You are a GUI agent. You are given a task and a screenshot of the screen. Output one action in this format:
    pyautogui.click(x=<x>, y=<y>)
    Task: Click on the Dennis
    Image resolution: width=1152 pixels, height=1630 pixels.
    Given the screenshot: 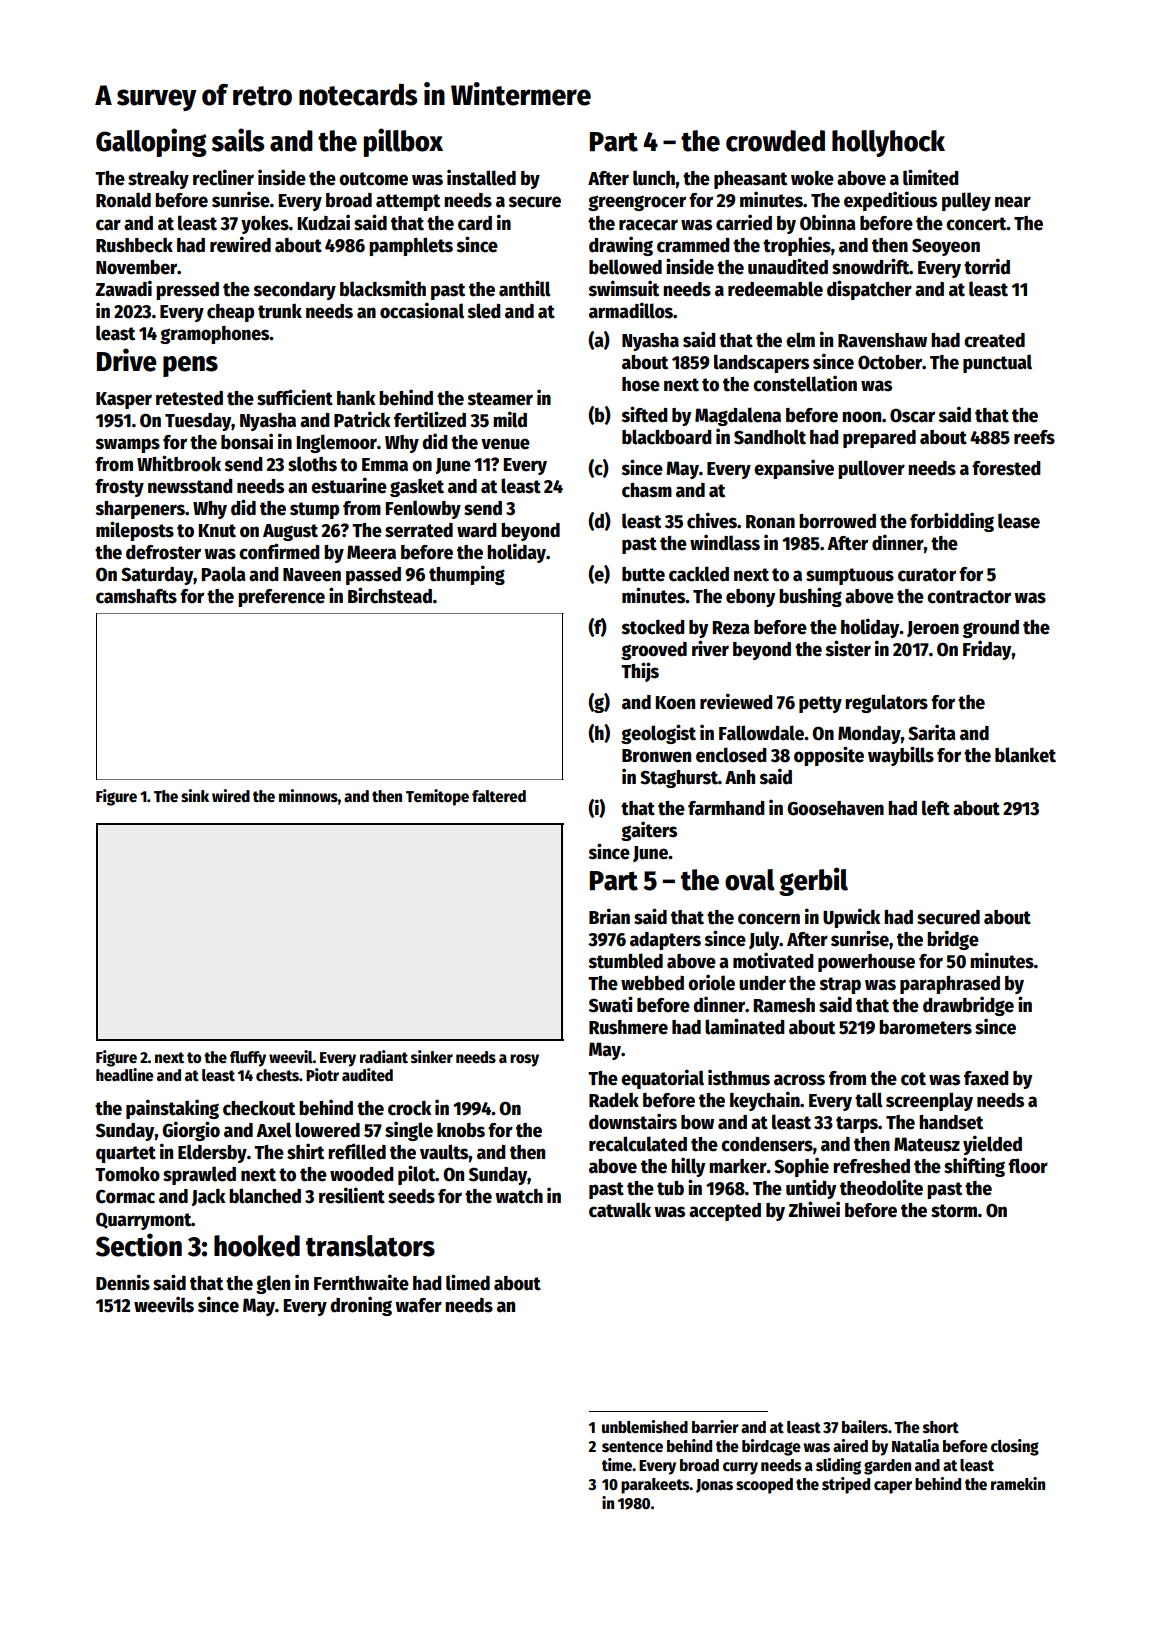 What is the action you would take?
    pyautogui.click(x=123, y=1282)
